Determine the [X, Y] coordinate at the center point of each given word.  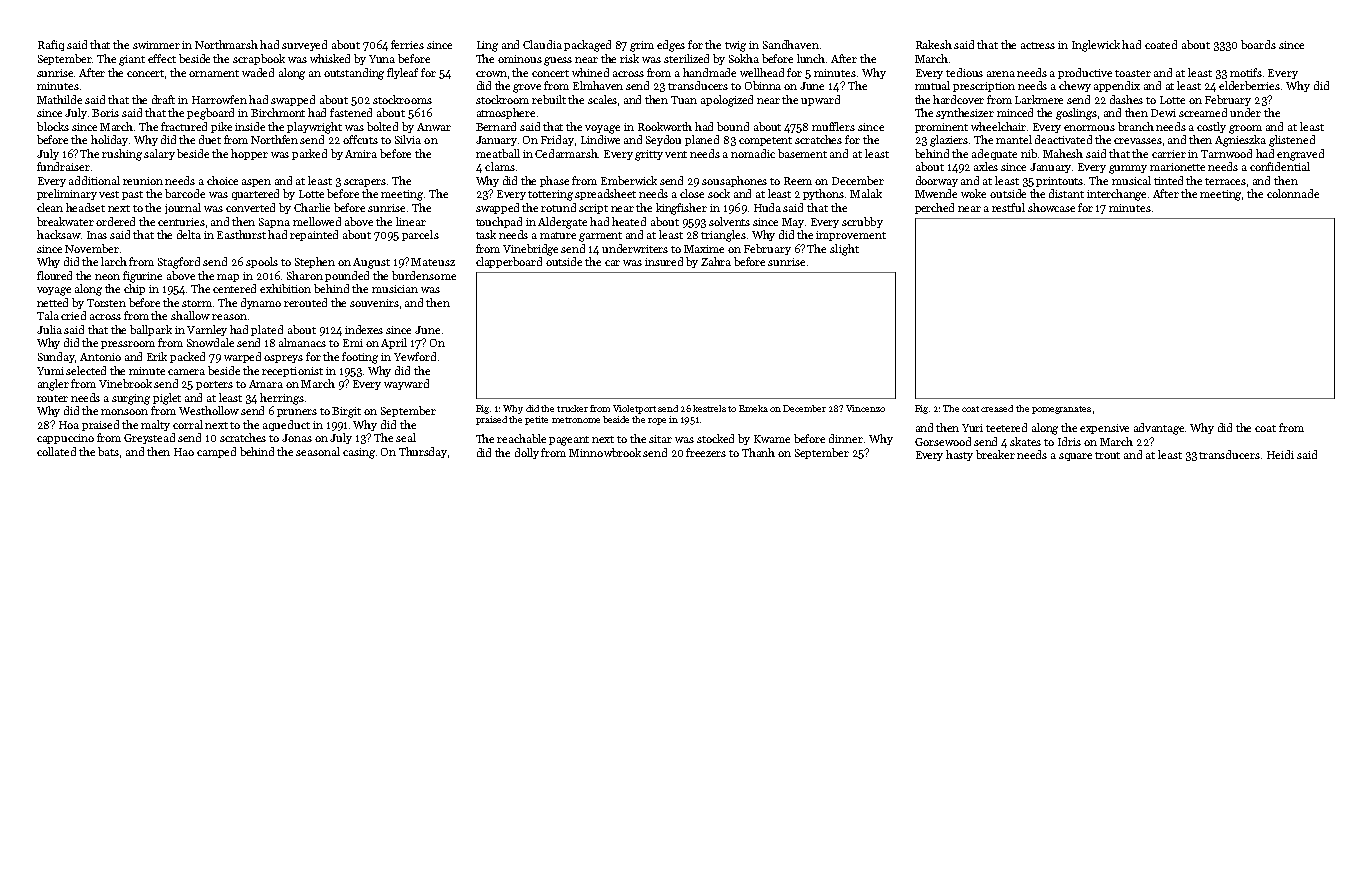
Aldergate [562, 223]
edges [671, 46]
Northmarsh [226, 44]
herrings [282, 399]
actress [1038, 45]
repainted [314, 235]
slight [844, 250]
